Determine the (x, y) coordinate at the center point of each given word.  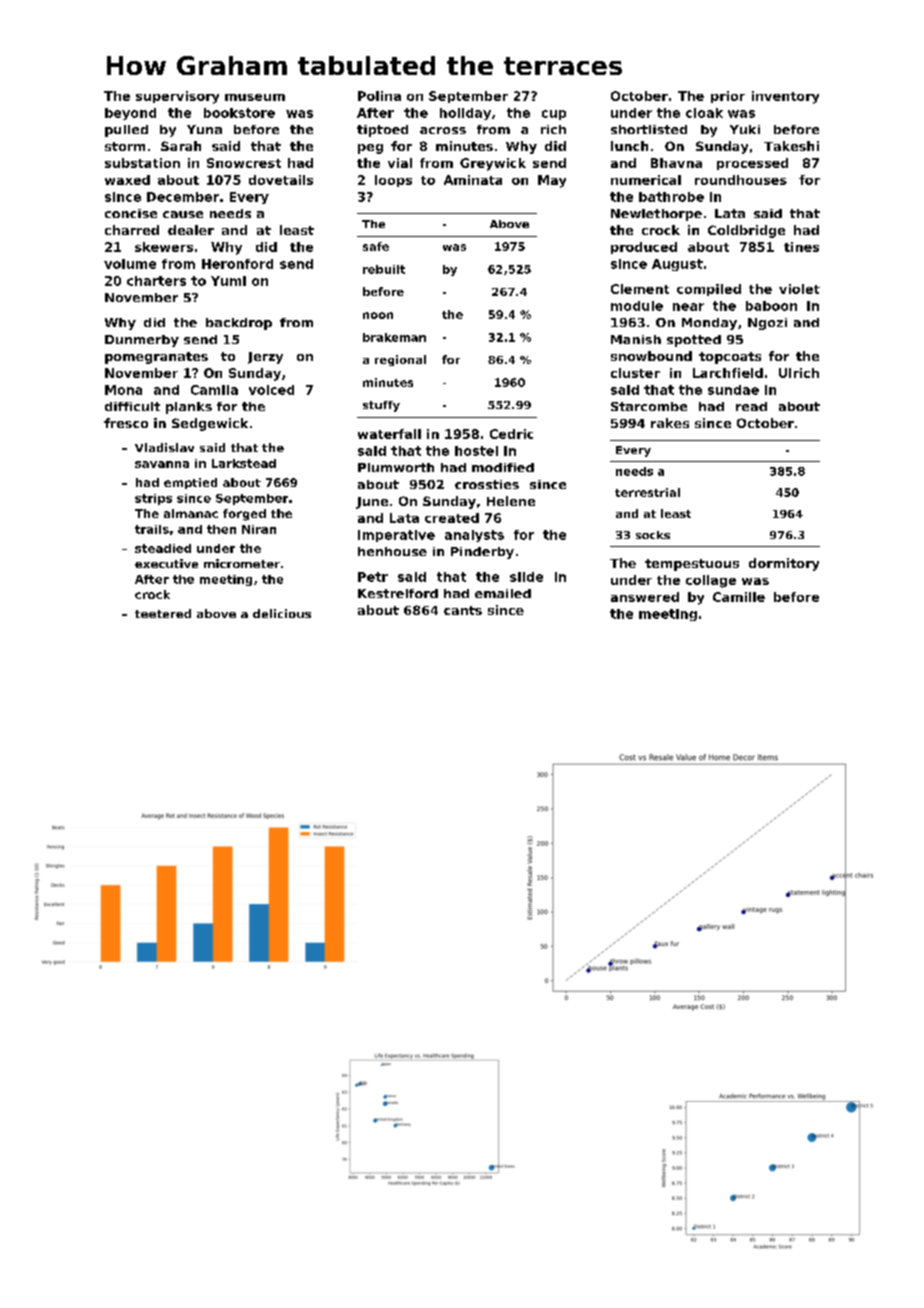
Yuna (204, 129)
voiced (271, 390)
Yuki (745, 129)
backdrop (239, 324)
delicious (282, 613)
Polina (379, 96)
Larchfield (728, 373)
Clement (640, 289)
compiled (709, 290)
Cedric (511, 434)
